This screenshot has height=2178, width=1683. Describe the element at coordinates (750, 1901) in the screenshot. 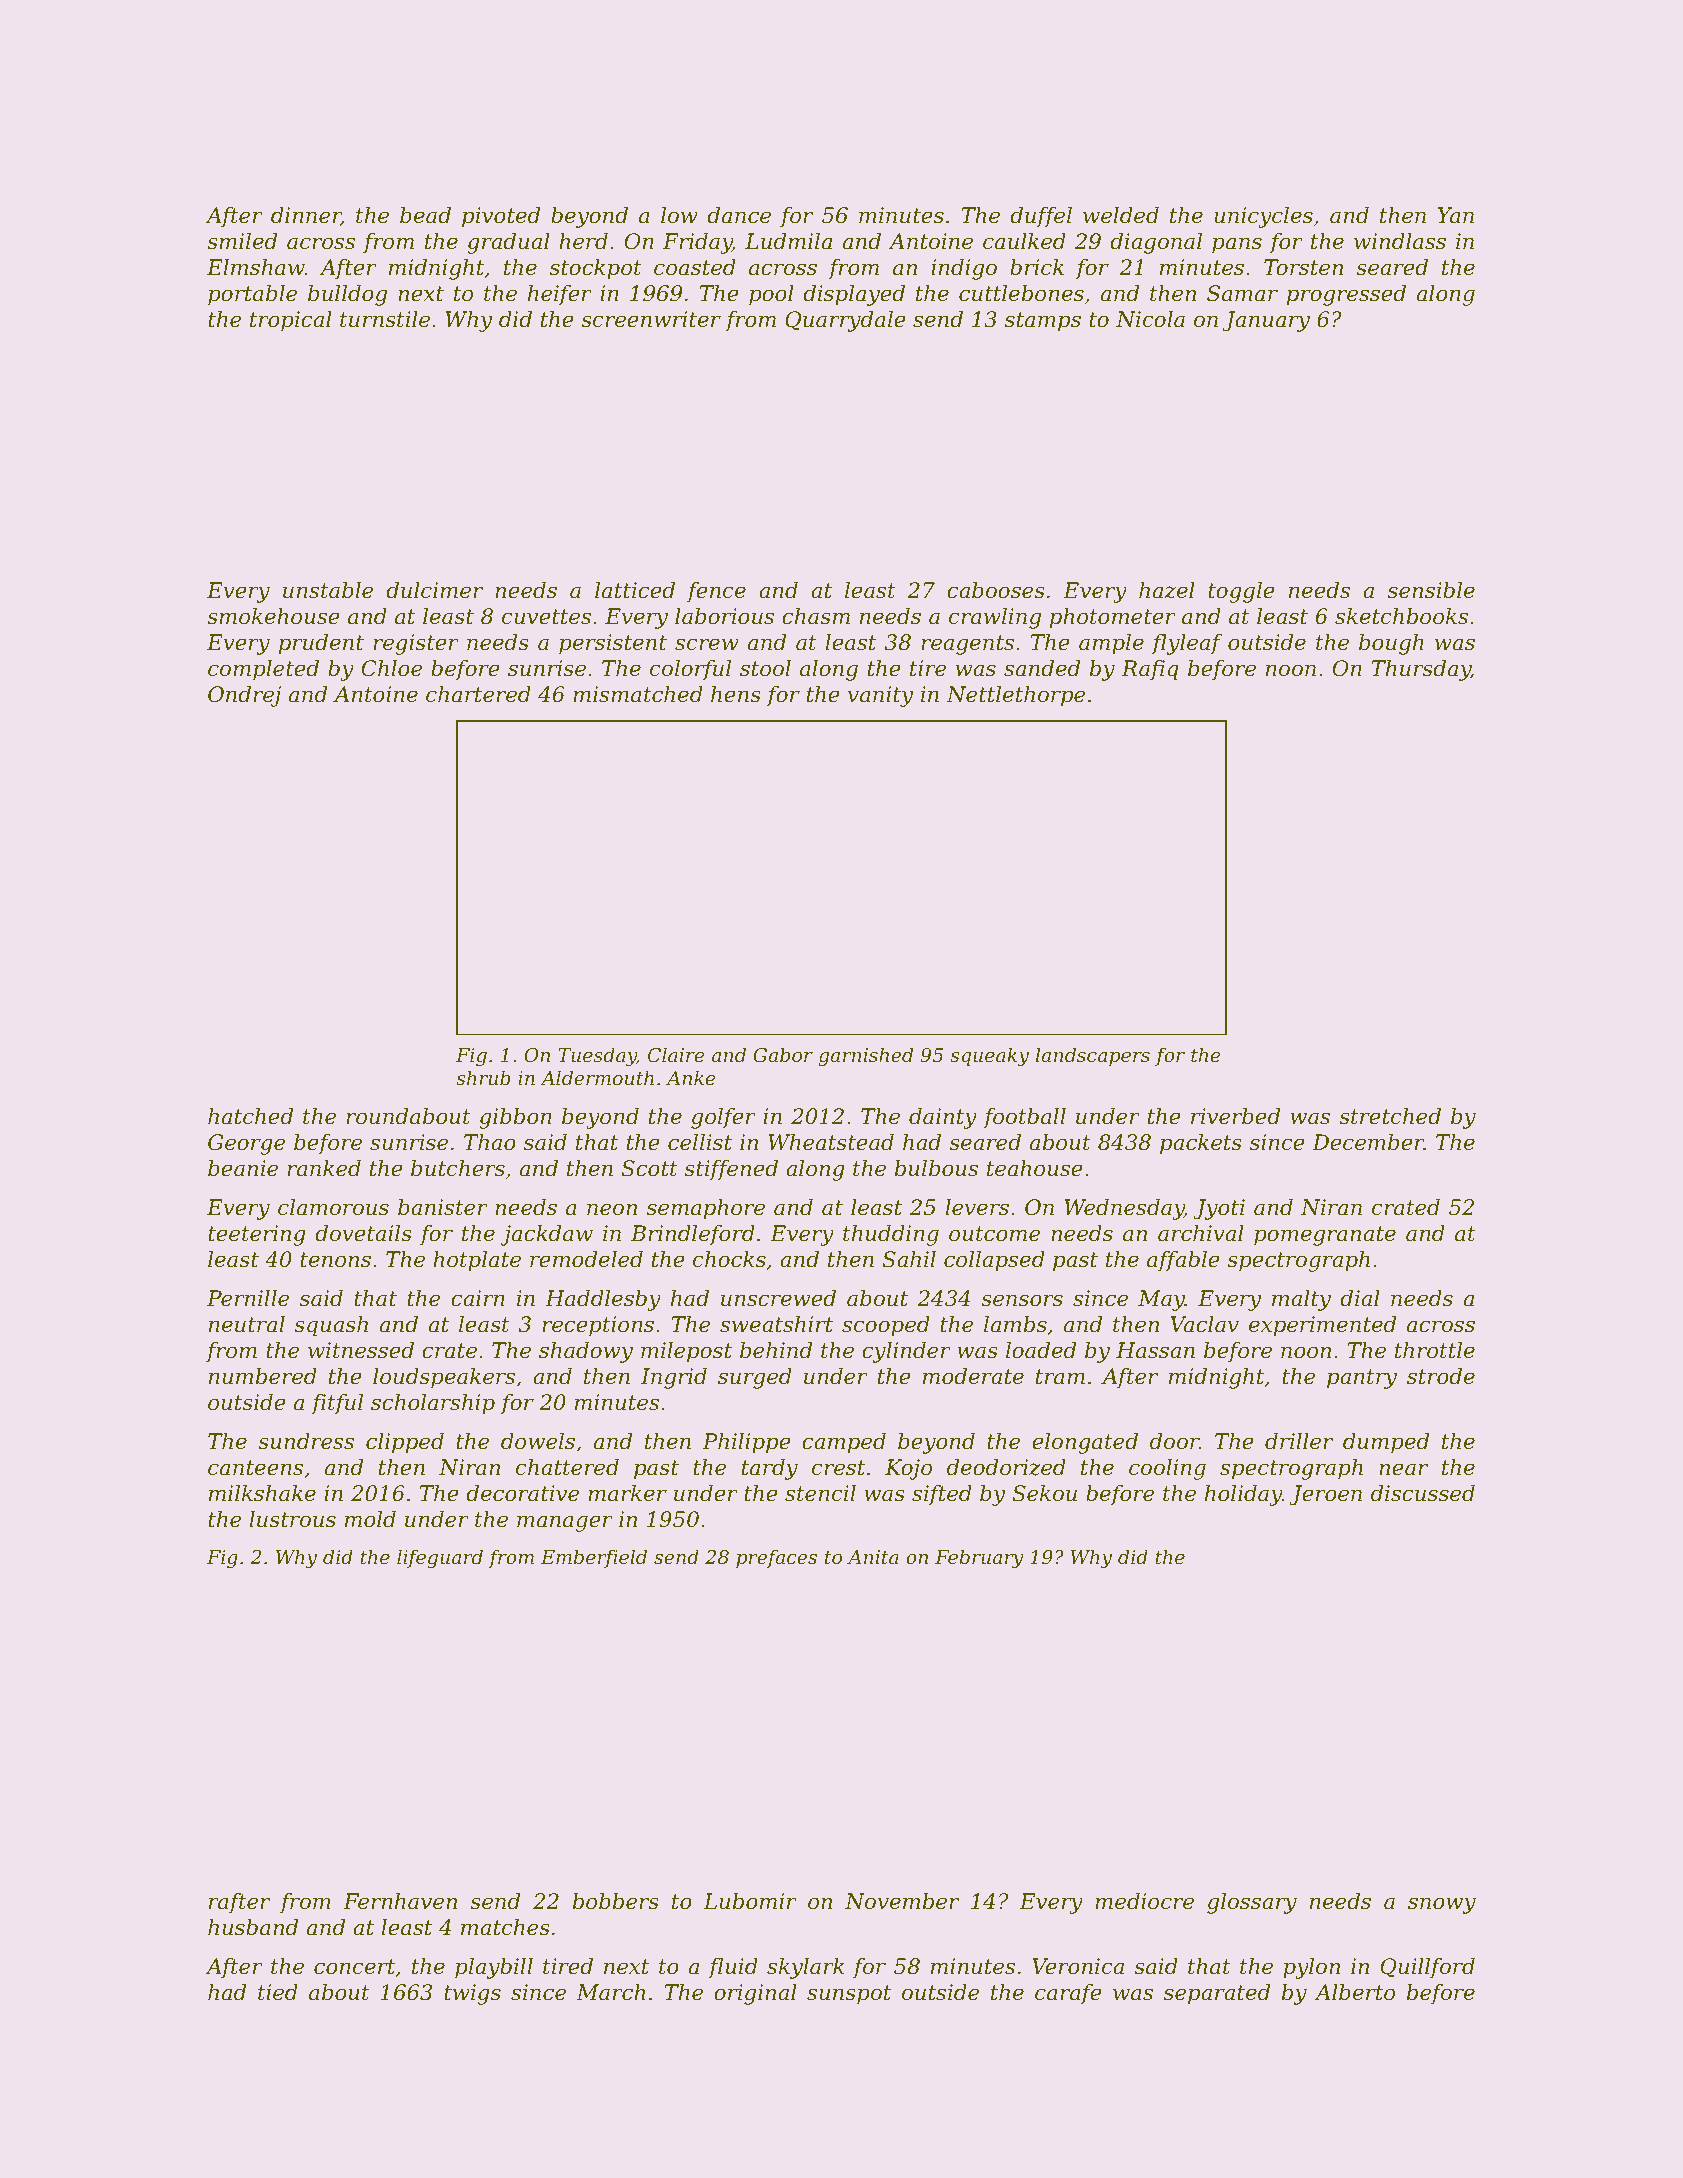

I see `Lubomir` at that location.
